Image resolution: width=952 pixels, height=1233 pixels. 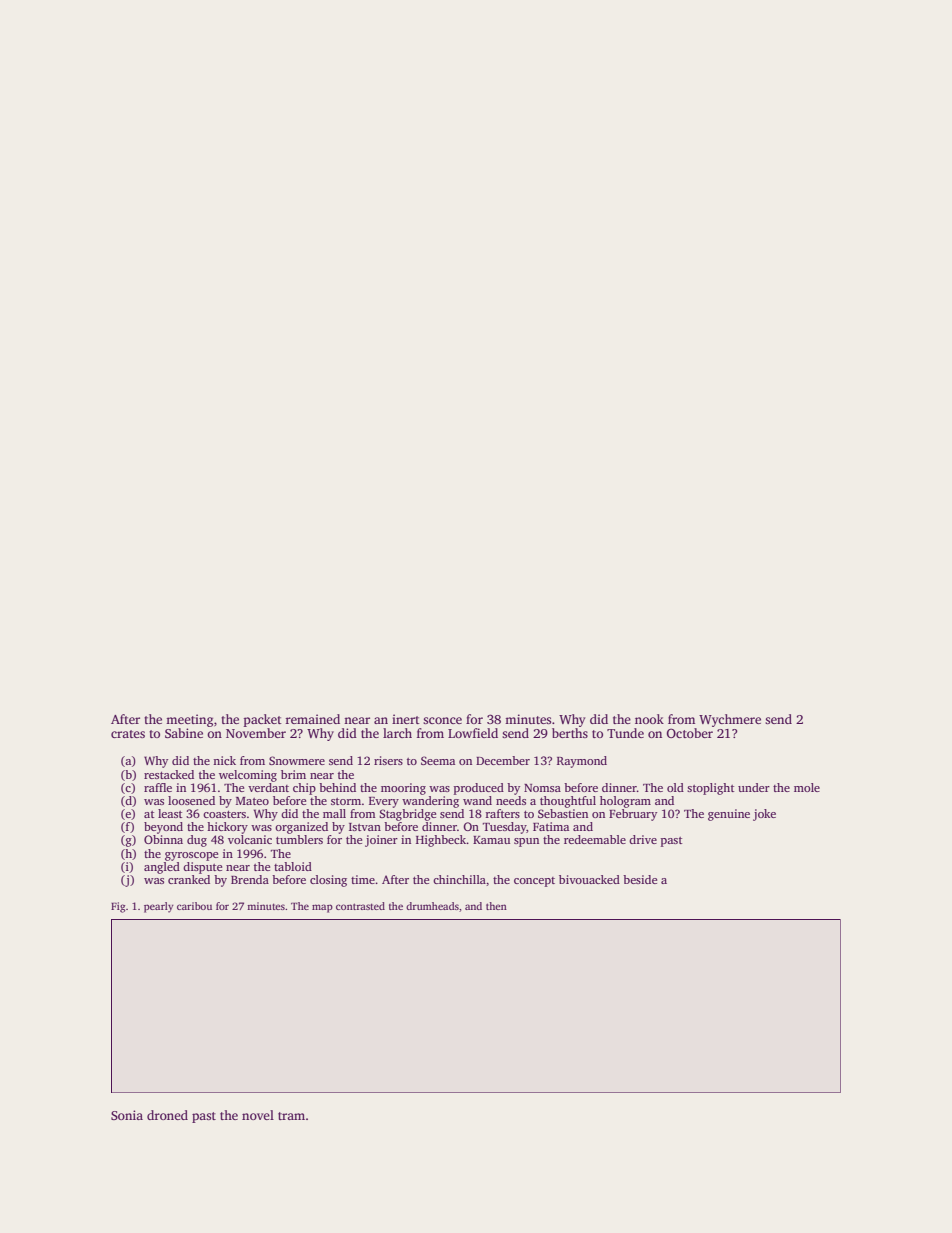 What do you see at coordinates (625, 733) in the screenshot?
I see `Tunde` at bounding box center [625, 733].
